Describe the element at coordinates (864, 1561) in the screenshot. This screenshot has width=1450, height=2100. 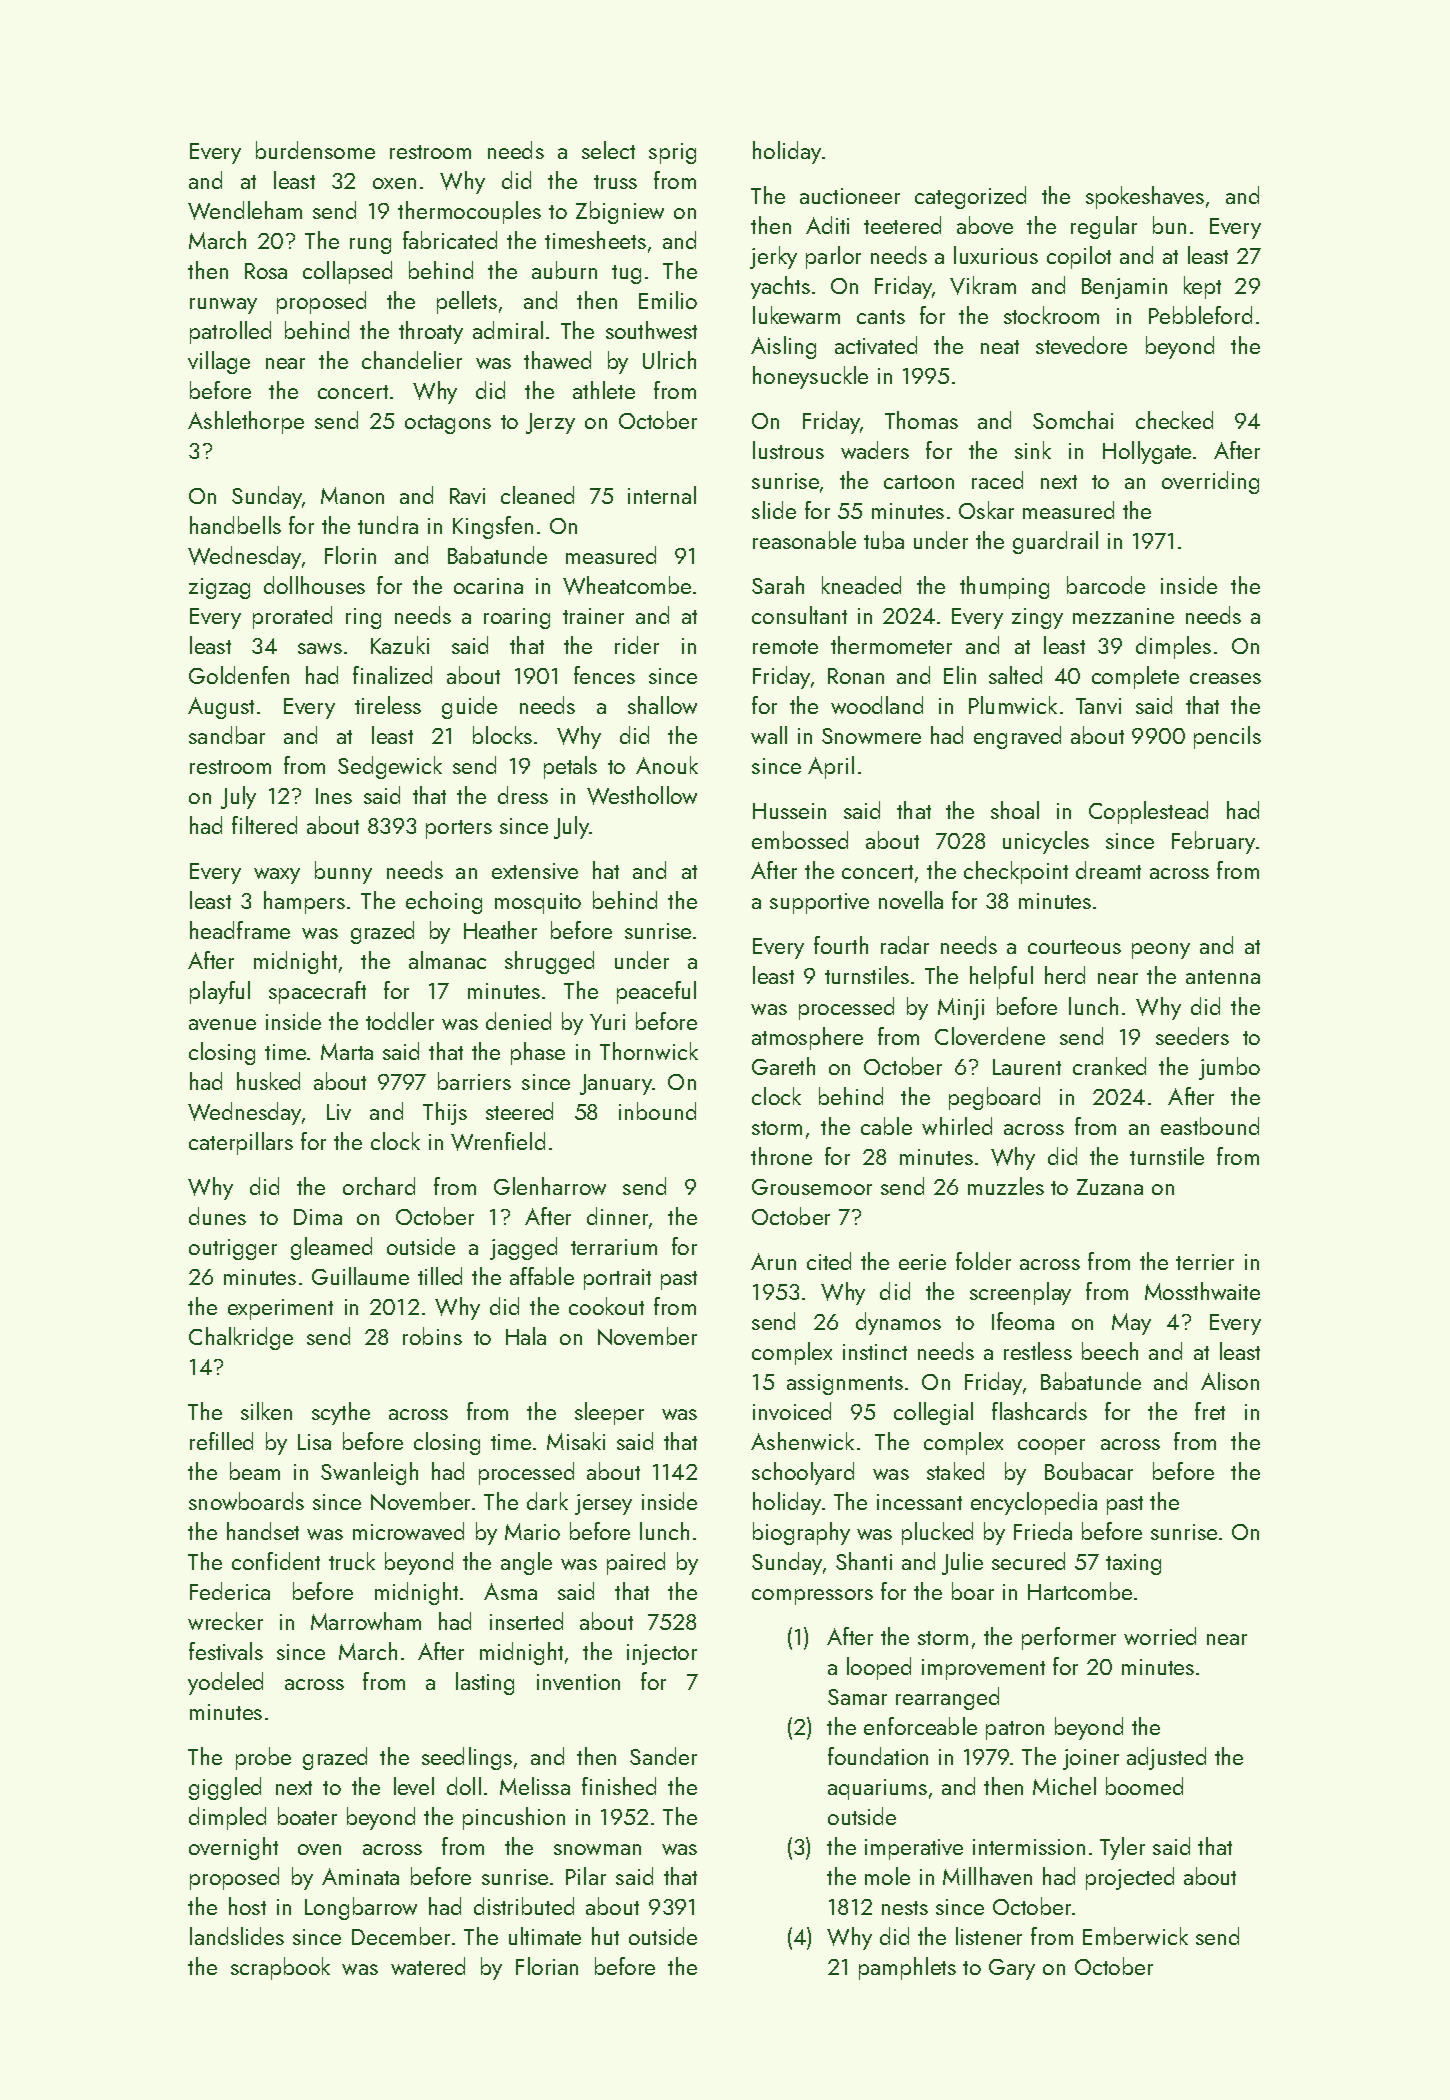
I see `Shanti` at that location.
